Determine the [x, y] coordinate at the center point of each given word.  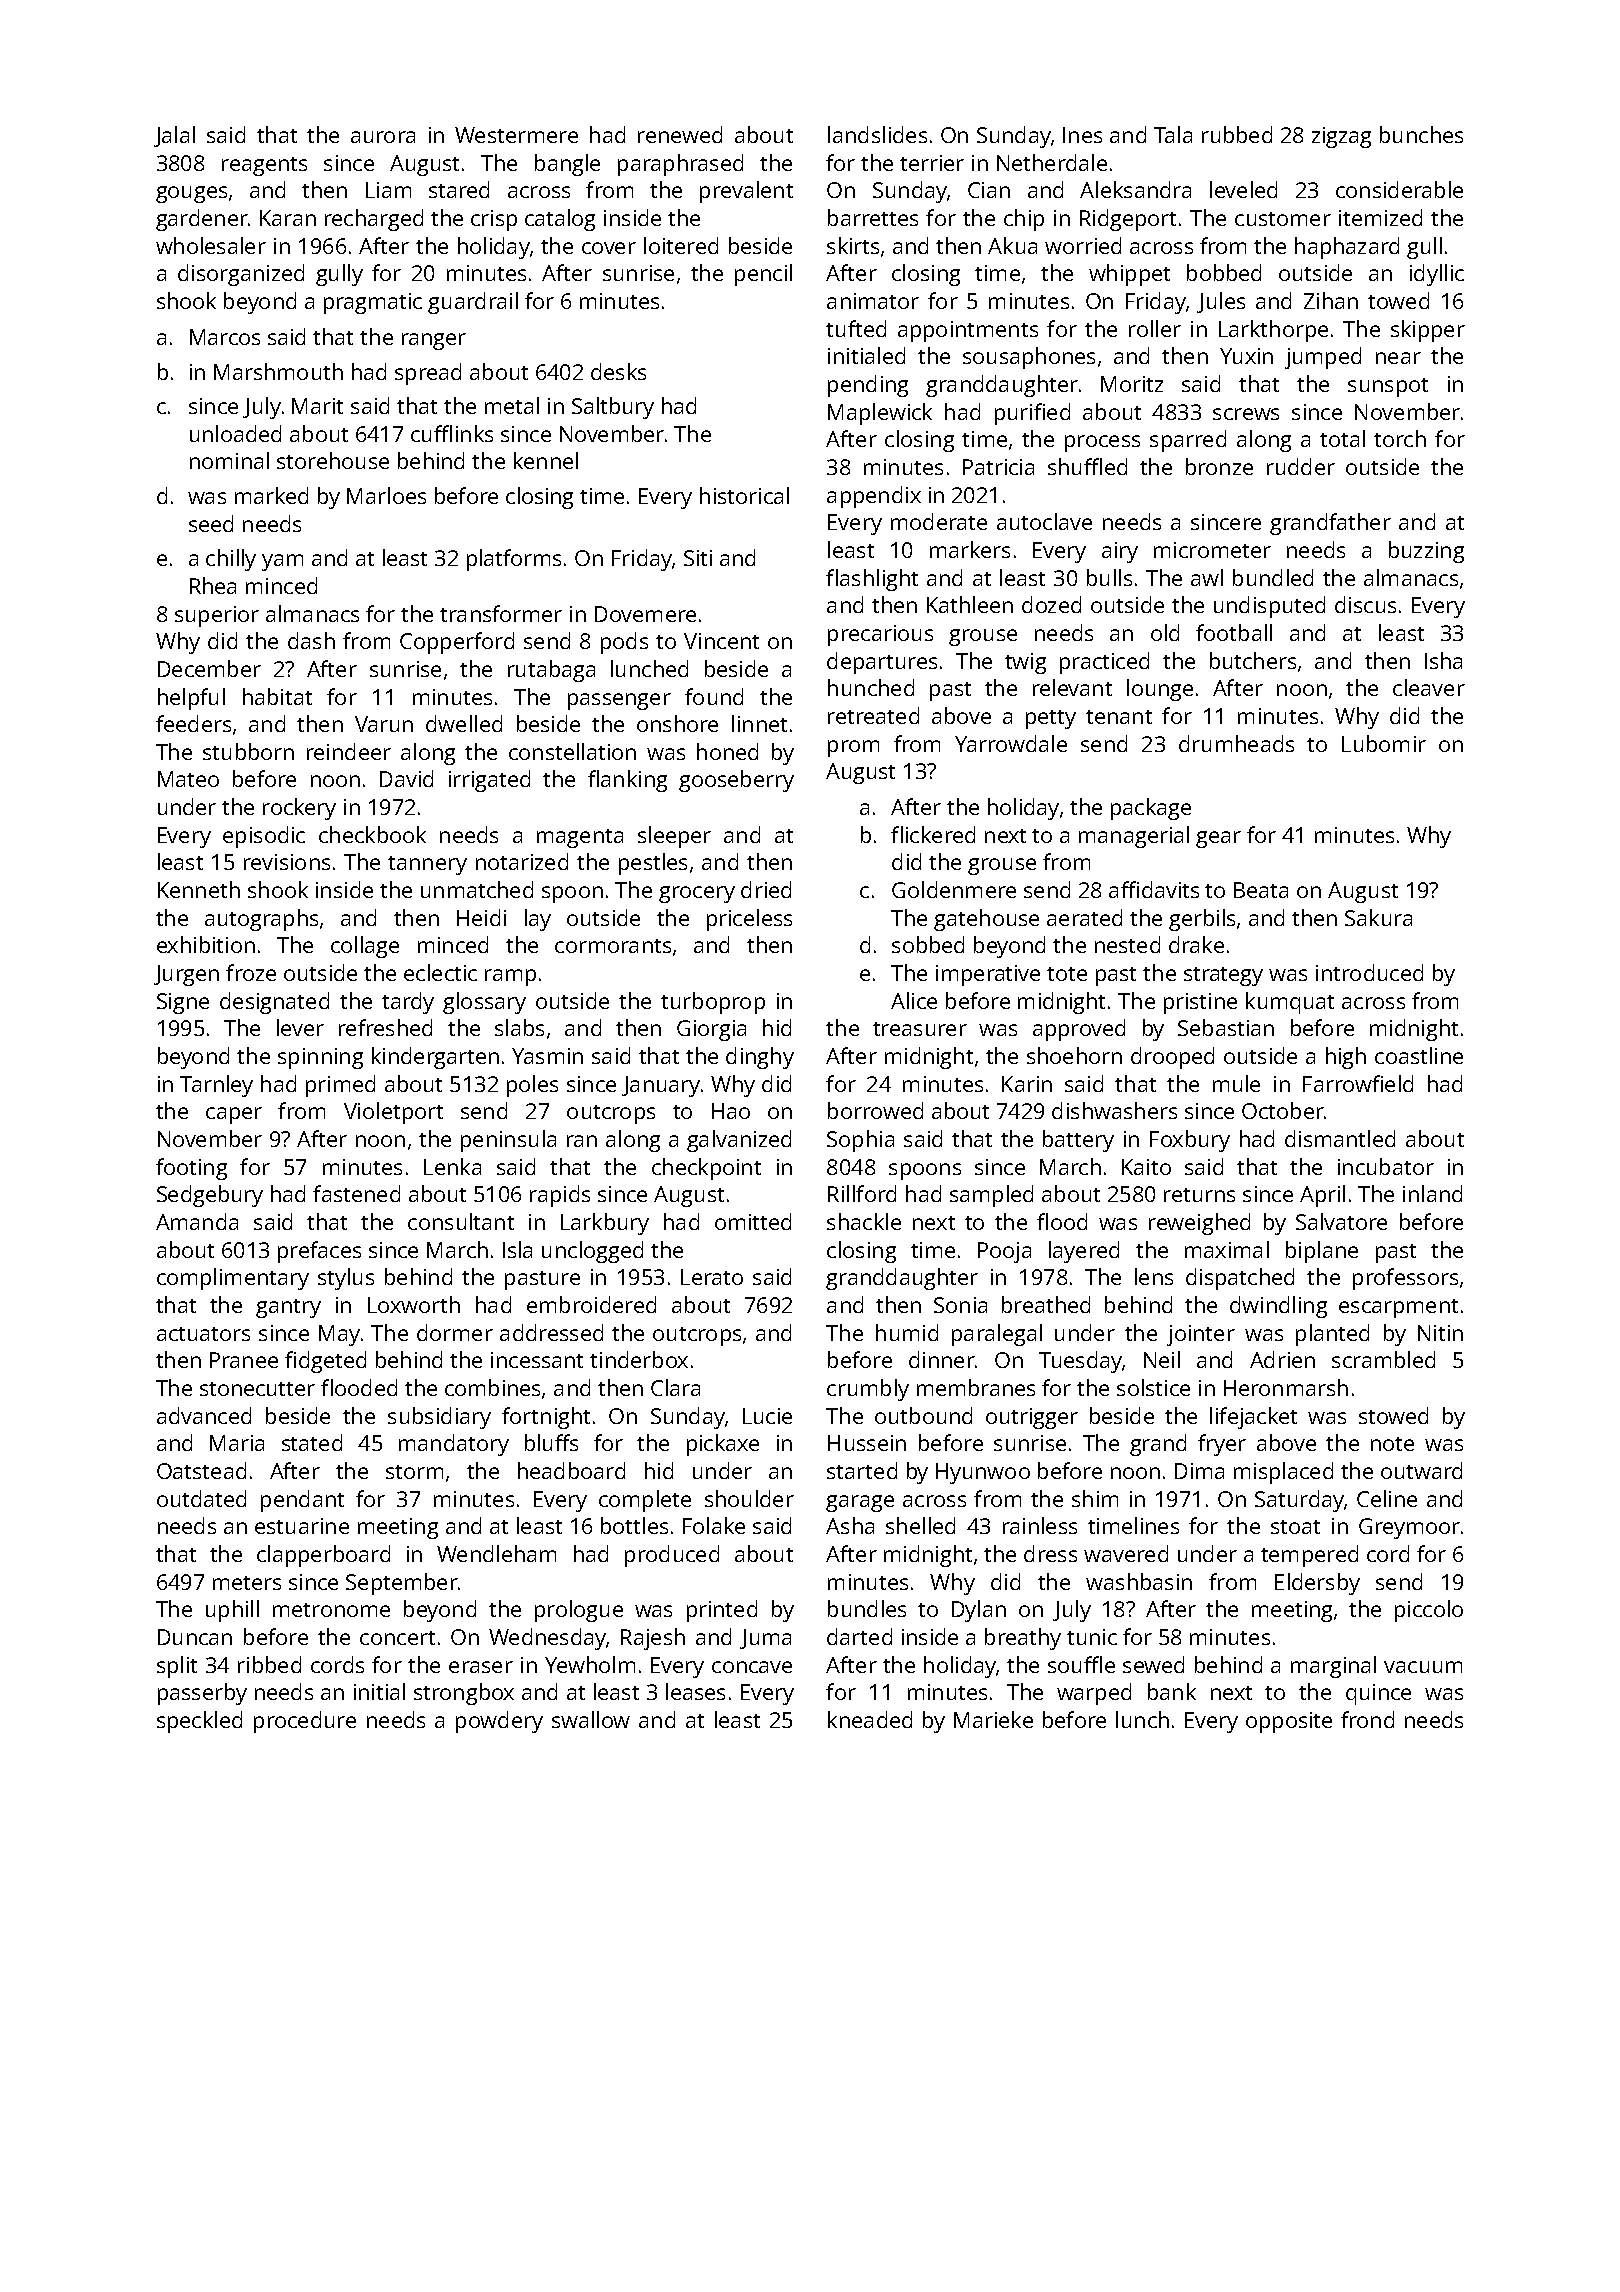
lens [1154, 1276]
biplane [1322, 1252]
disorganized [241, 275]
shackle [864, 1221]
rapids [560, 1196]
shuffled [1087, 466]
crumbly [868, 1390]
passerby [202, 1694]
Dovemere [645, 614]
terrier [932, 163]
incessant [537, 1360]
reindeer [349, 751]
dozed [1051, 604]
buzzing [1426, 552]
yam [282, 562]
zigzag [1341, 137]
